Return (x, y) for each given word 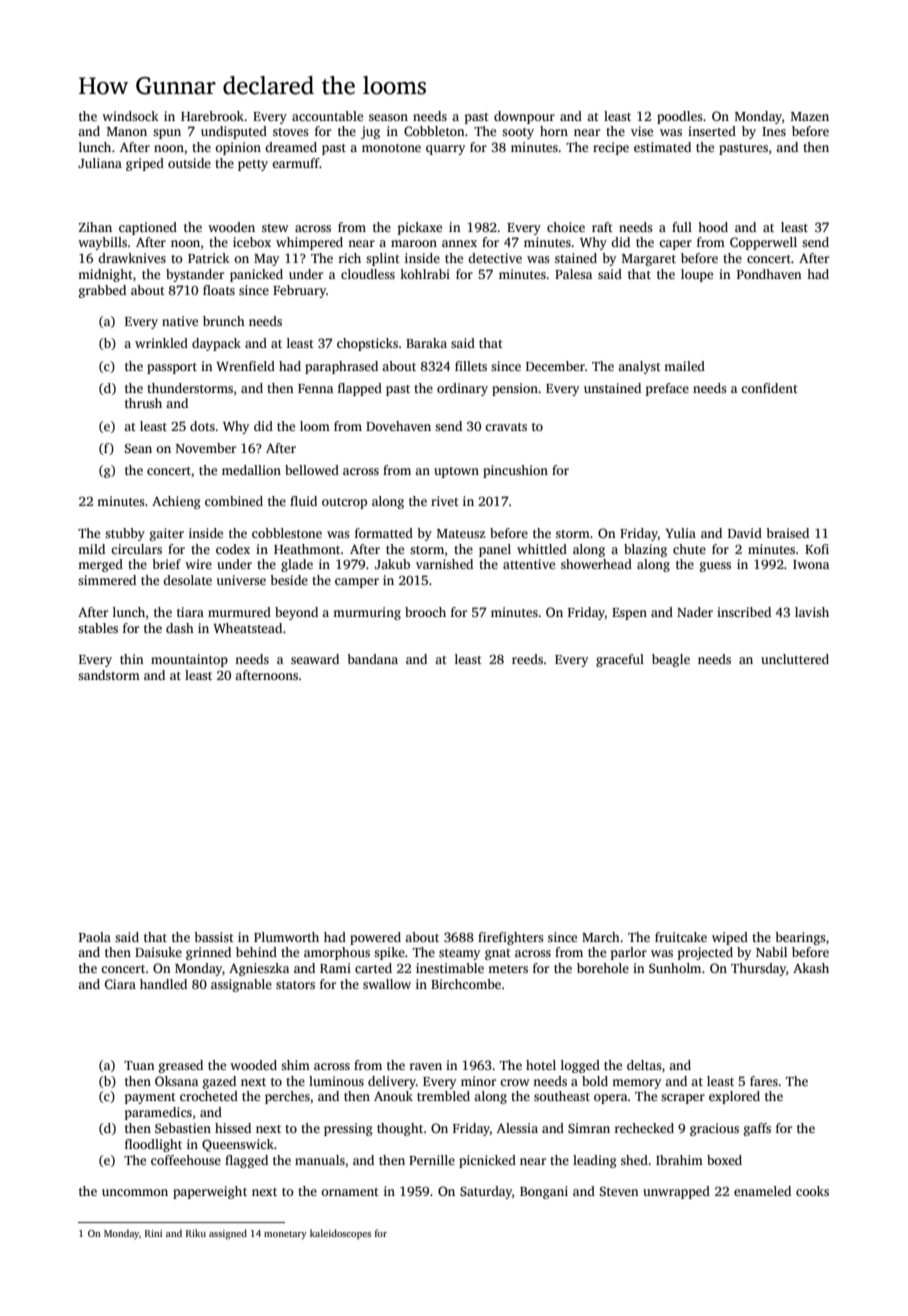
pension (515, 389)
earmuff (296, 163)
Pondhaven (769, 274)
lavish (812, 612)
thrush (143, 403)
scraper (683, 1099)
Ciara (120, 984)
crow (515, 1082)
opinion (238, 148)
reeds (527, 659)
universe (241, 580)
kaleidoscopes (340, 1234)
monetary (285, 1235)
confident (769, 388)
